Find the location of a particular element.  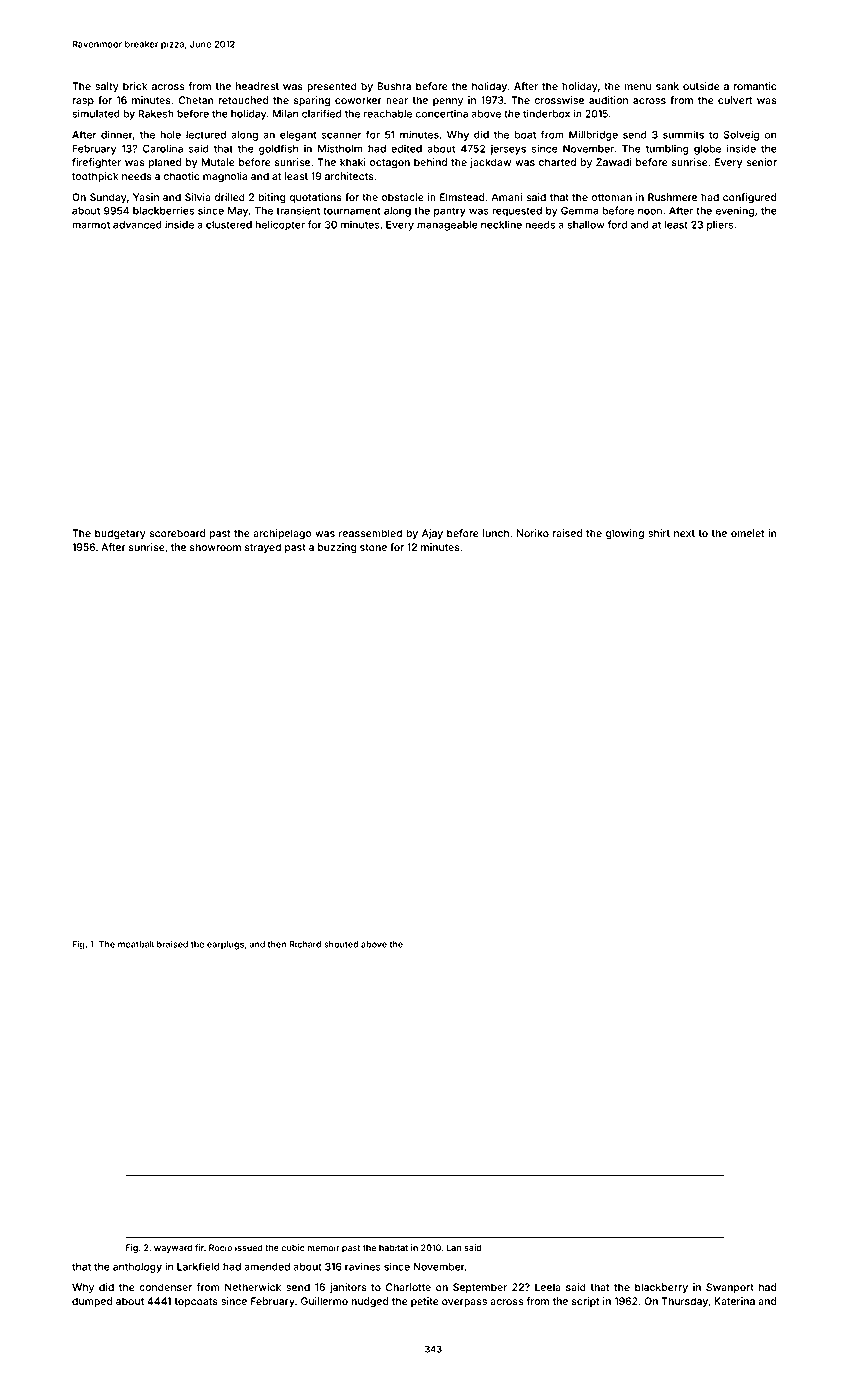

Bushra is located at coordinates (394, 86).
